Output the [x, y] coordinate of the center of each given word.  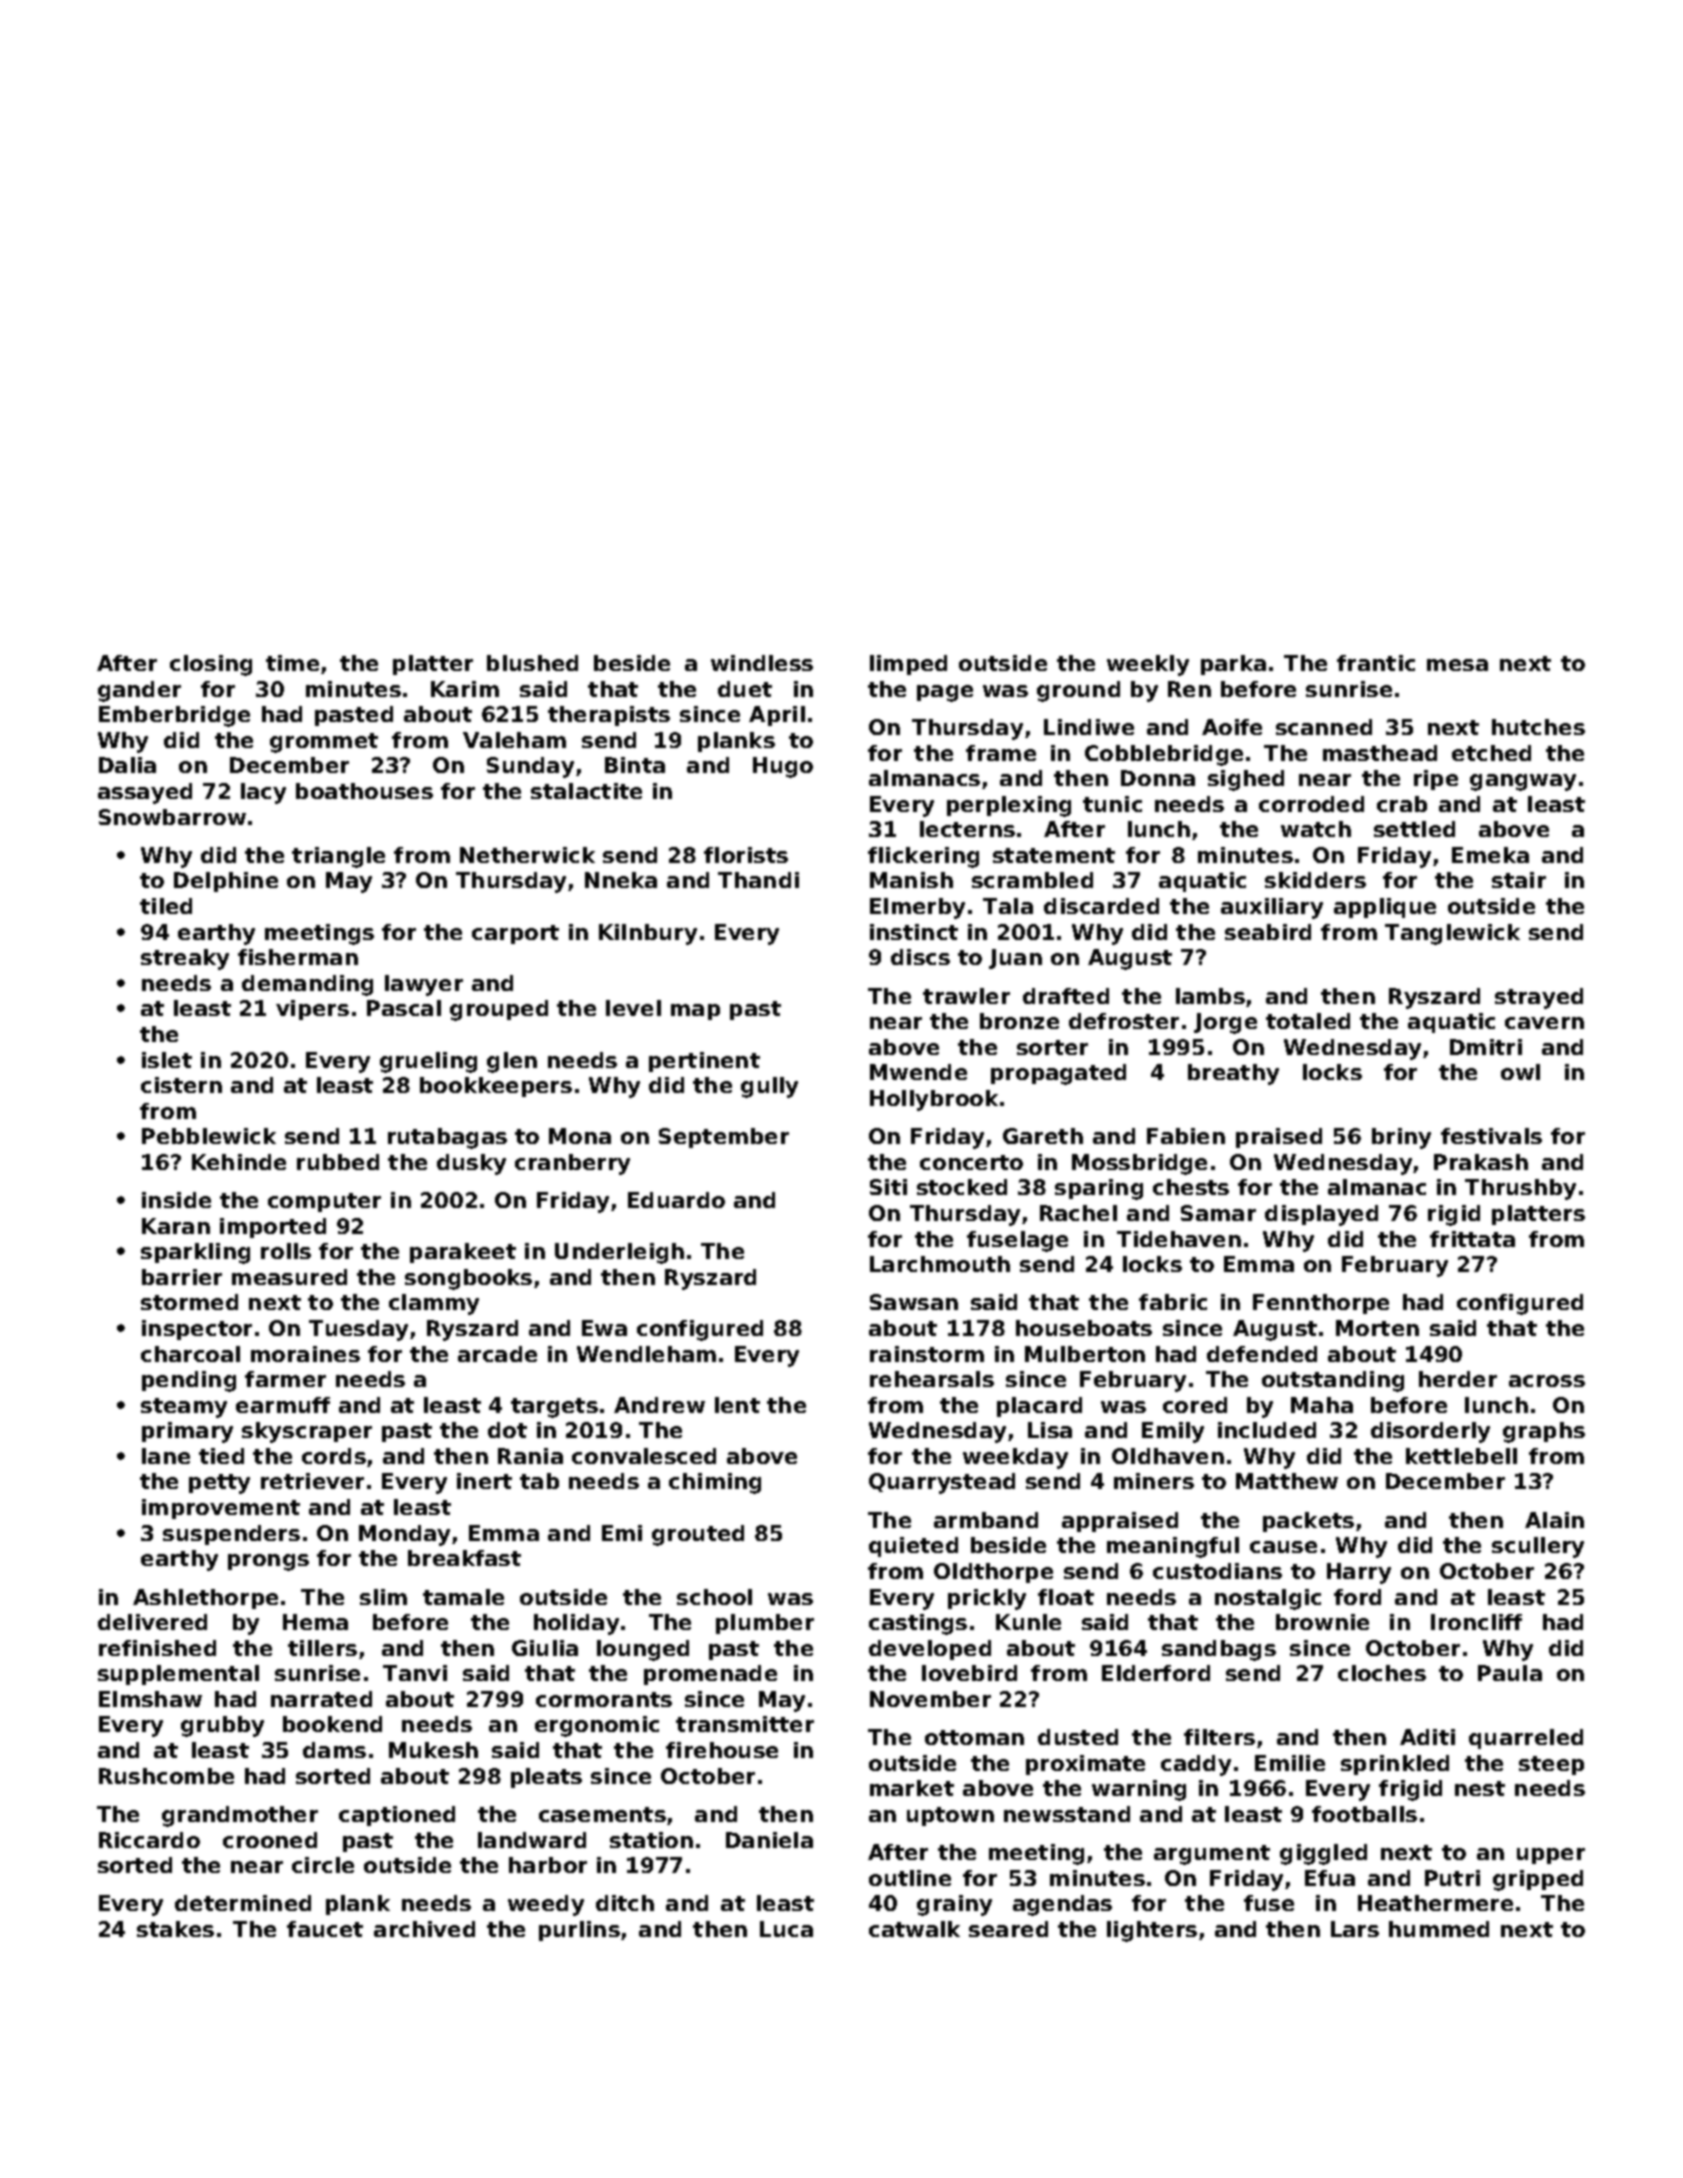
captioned [397, 1816]
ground [1078, 691]
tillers [322, 1648]
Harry [1359, 1573]
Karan [176, 1226]
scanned [1324, 727]
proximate [1085, 1765]
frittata [1472, 1239]
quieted [913, 1547]
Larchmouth [940, 1264]
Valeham [514, 740]
